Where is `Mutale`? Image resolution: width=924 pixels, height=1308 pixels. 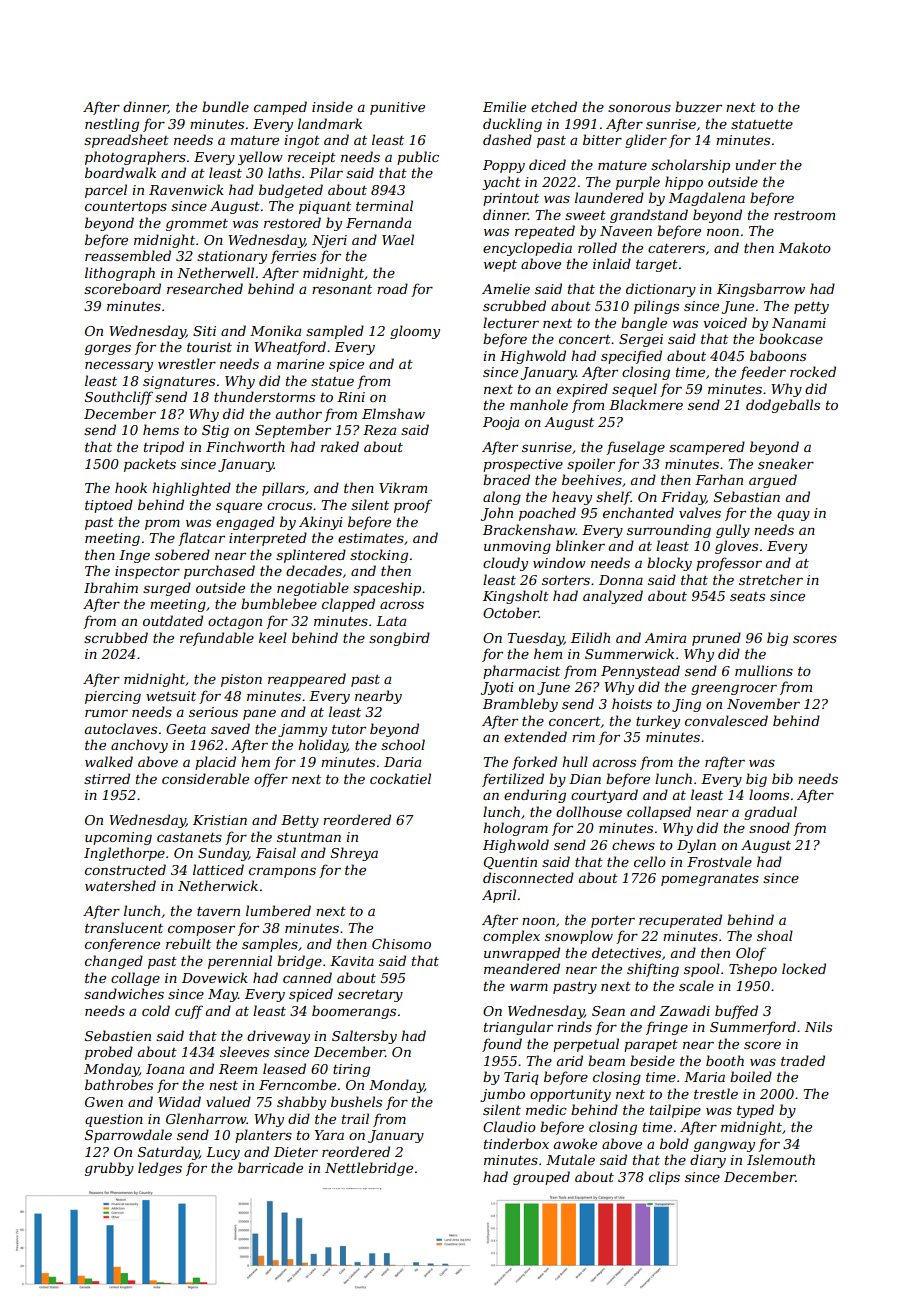 Mutale is located at coordinates (570, 1159).
